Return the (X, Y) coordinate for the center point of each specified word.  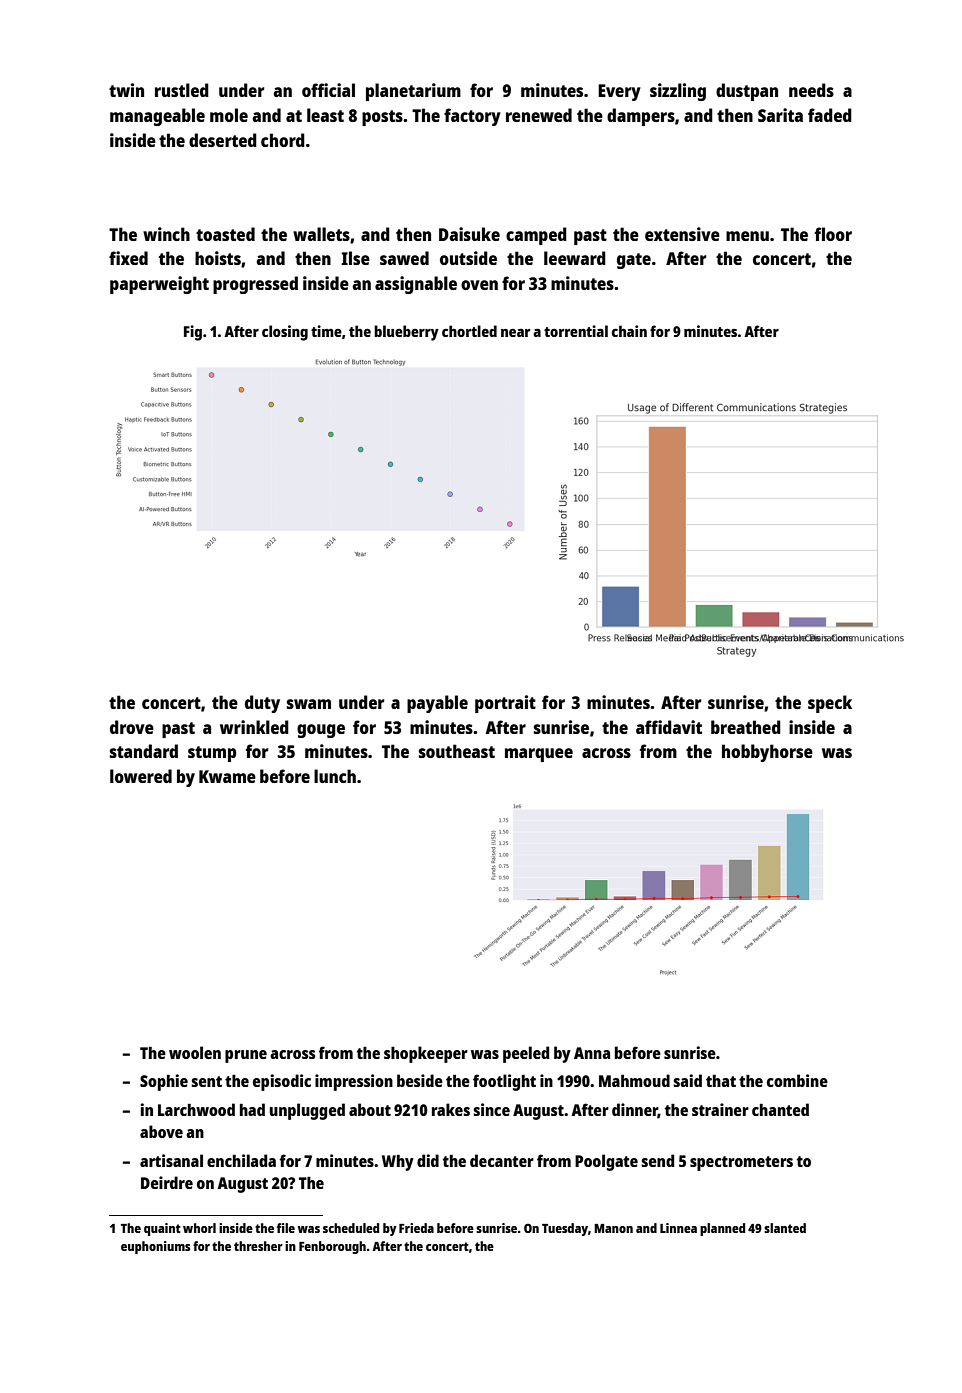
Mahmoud (634, 1080)
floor (833, 234)
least (325, 115)
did (428, 1160)
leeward (575, 258)
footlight (504, 1082)
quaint (162, 1229)
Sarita (780, 115)
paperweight (159, 285)
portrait (505, 704)
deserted (223, 140)
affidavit (669, 727)
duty (262, 704)
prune (246, 1056)
